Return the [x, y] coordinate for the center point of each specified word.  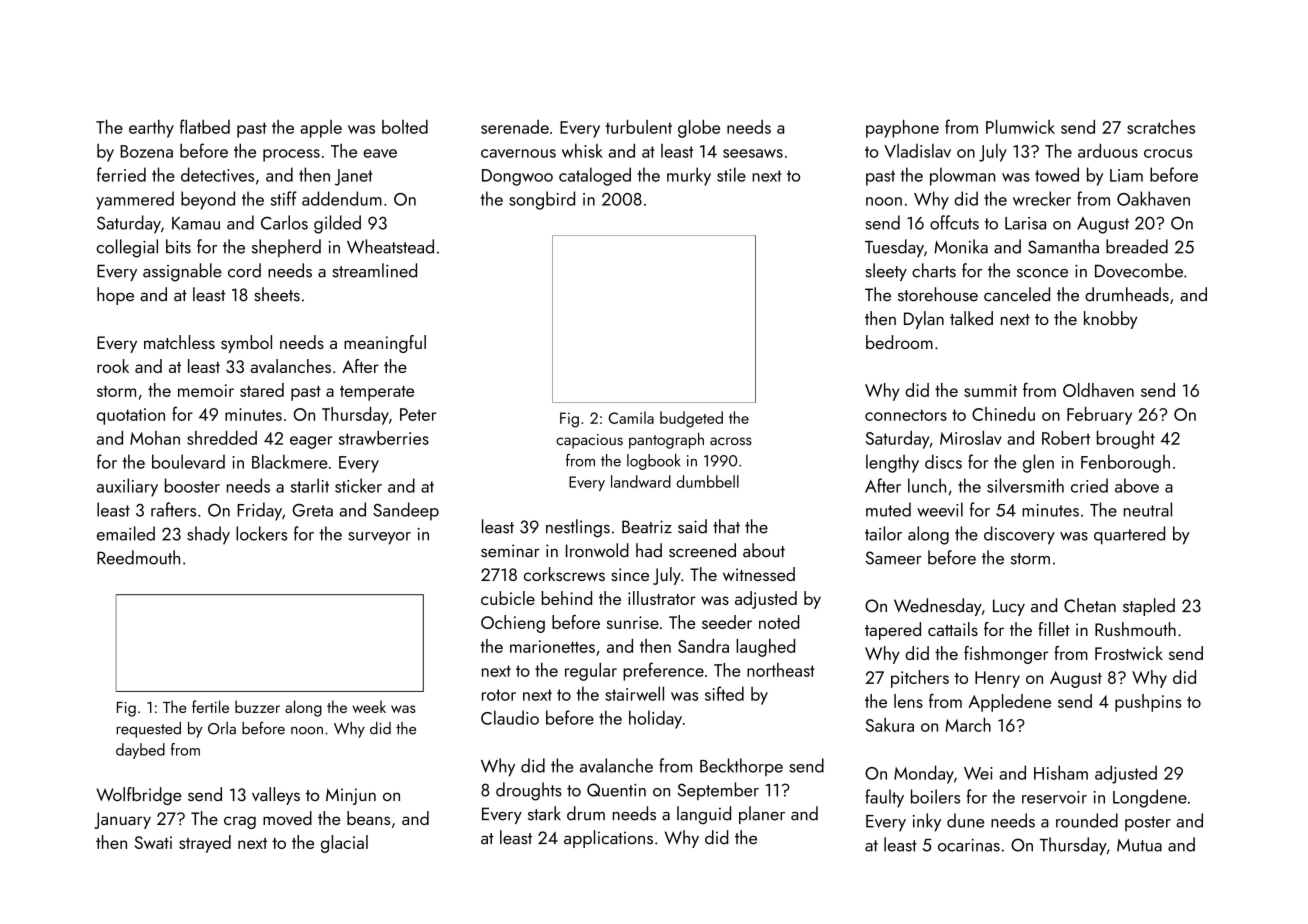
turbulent [639, 127]
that [726, 526]
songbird [542, 200]
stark [544, 813]
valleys [276, 796]
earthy [151, 129]
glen [1038, 463]
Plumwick [1020, 127]
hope [115, 296]
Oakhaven [1153, 198]
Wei [978, 773]
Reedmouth [138, 557]
